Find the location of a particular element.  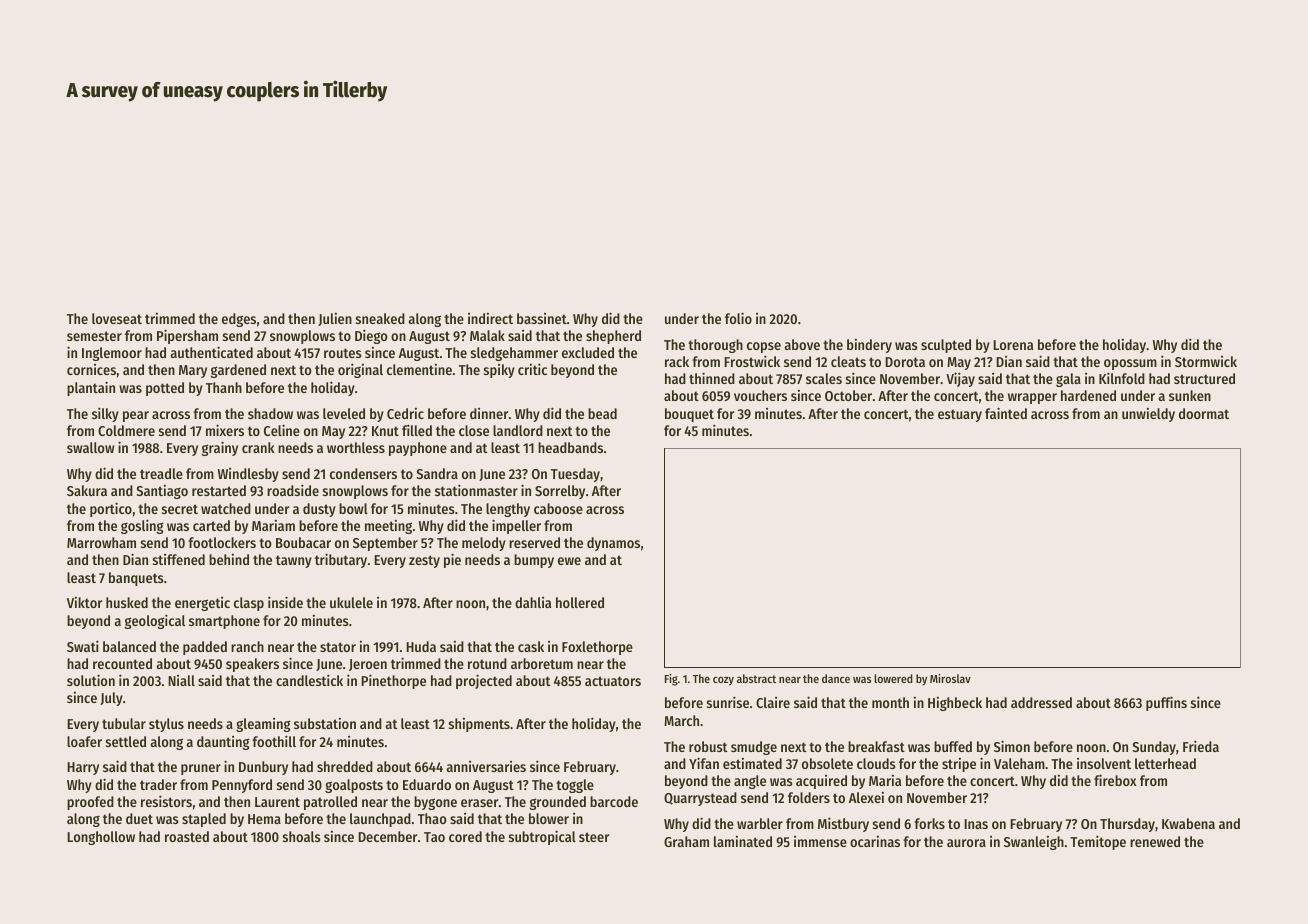

Miroslav is located at coordinates (950, 678).
